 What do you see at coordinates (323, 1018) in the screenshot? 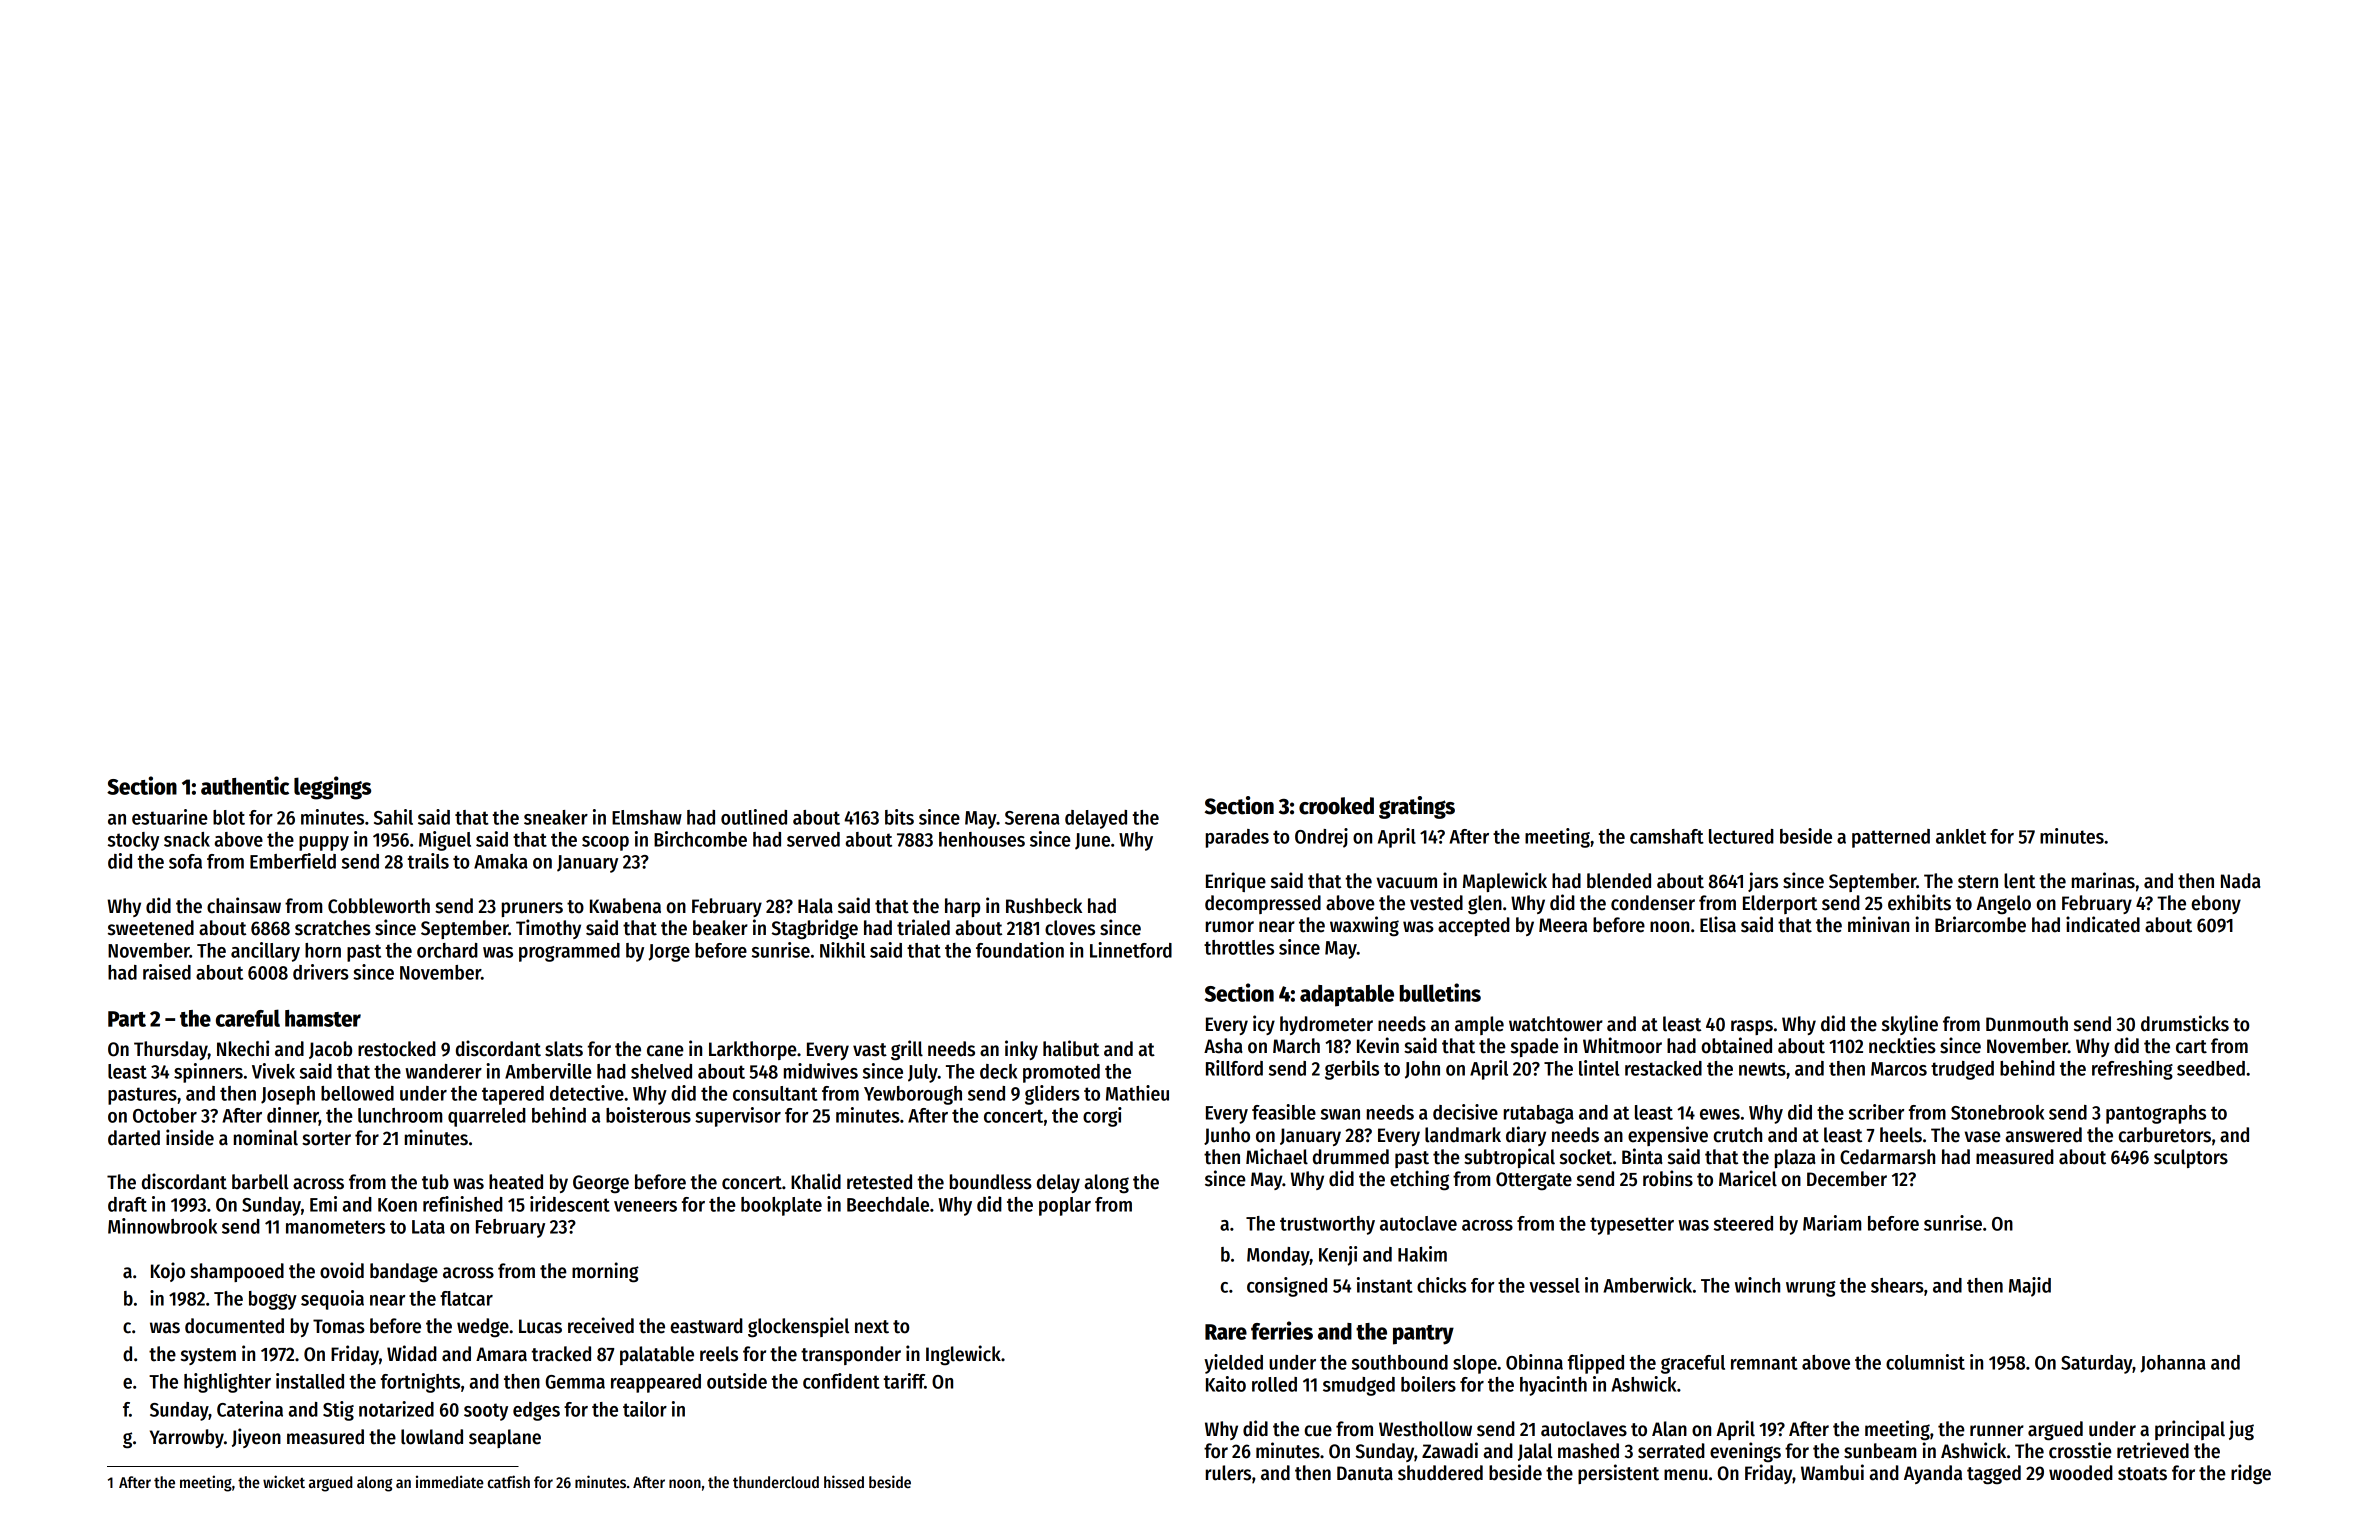
I see `hamster` at bounding box center [323, 1018].
